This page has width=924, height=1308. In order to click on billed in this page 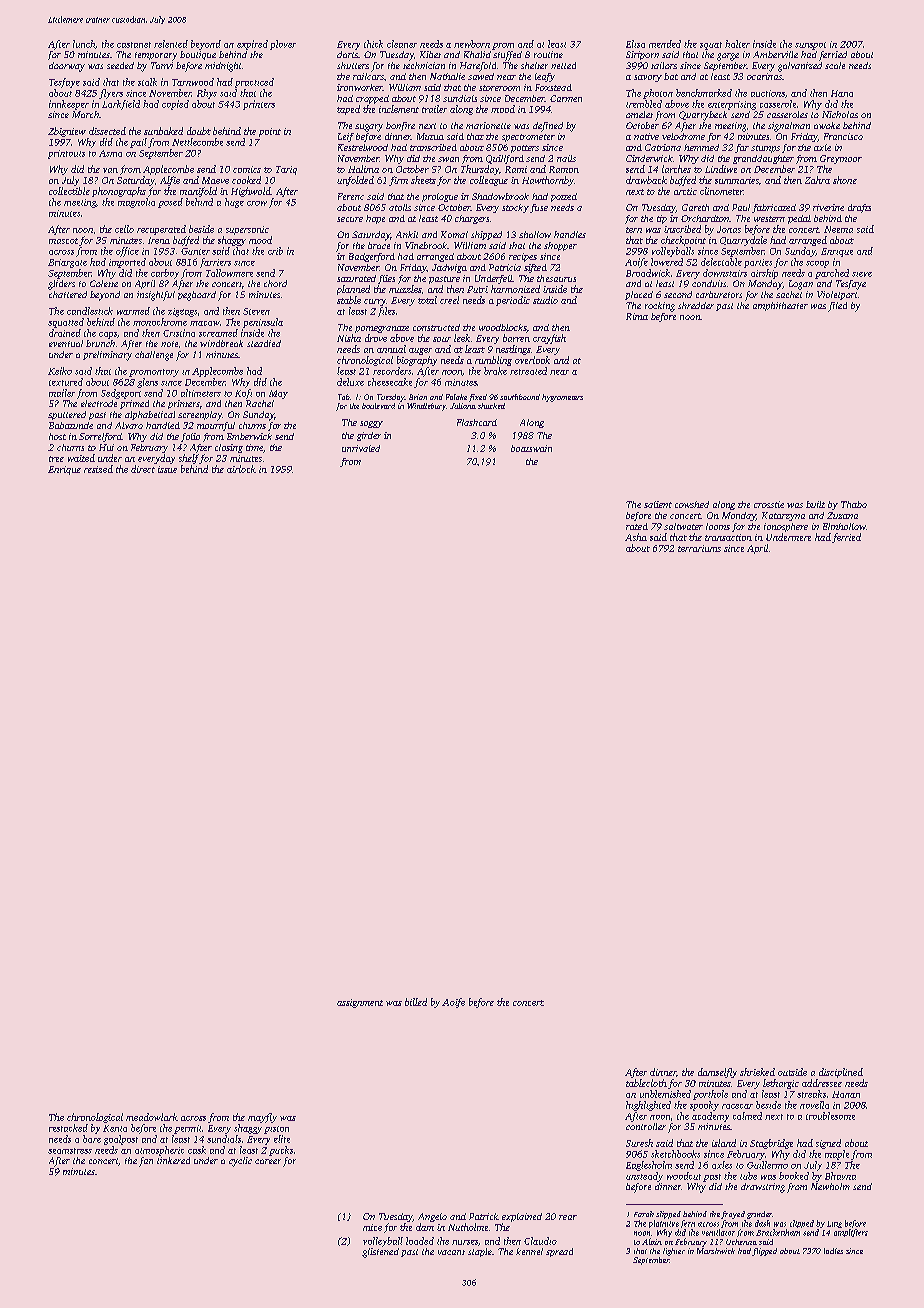, I will do `click(416, 1002)`.
